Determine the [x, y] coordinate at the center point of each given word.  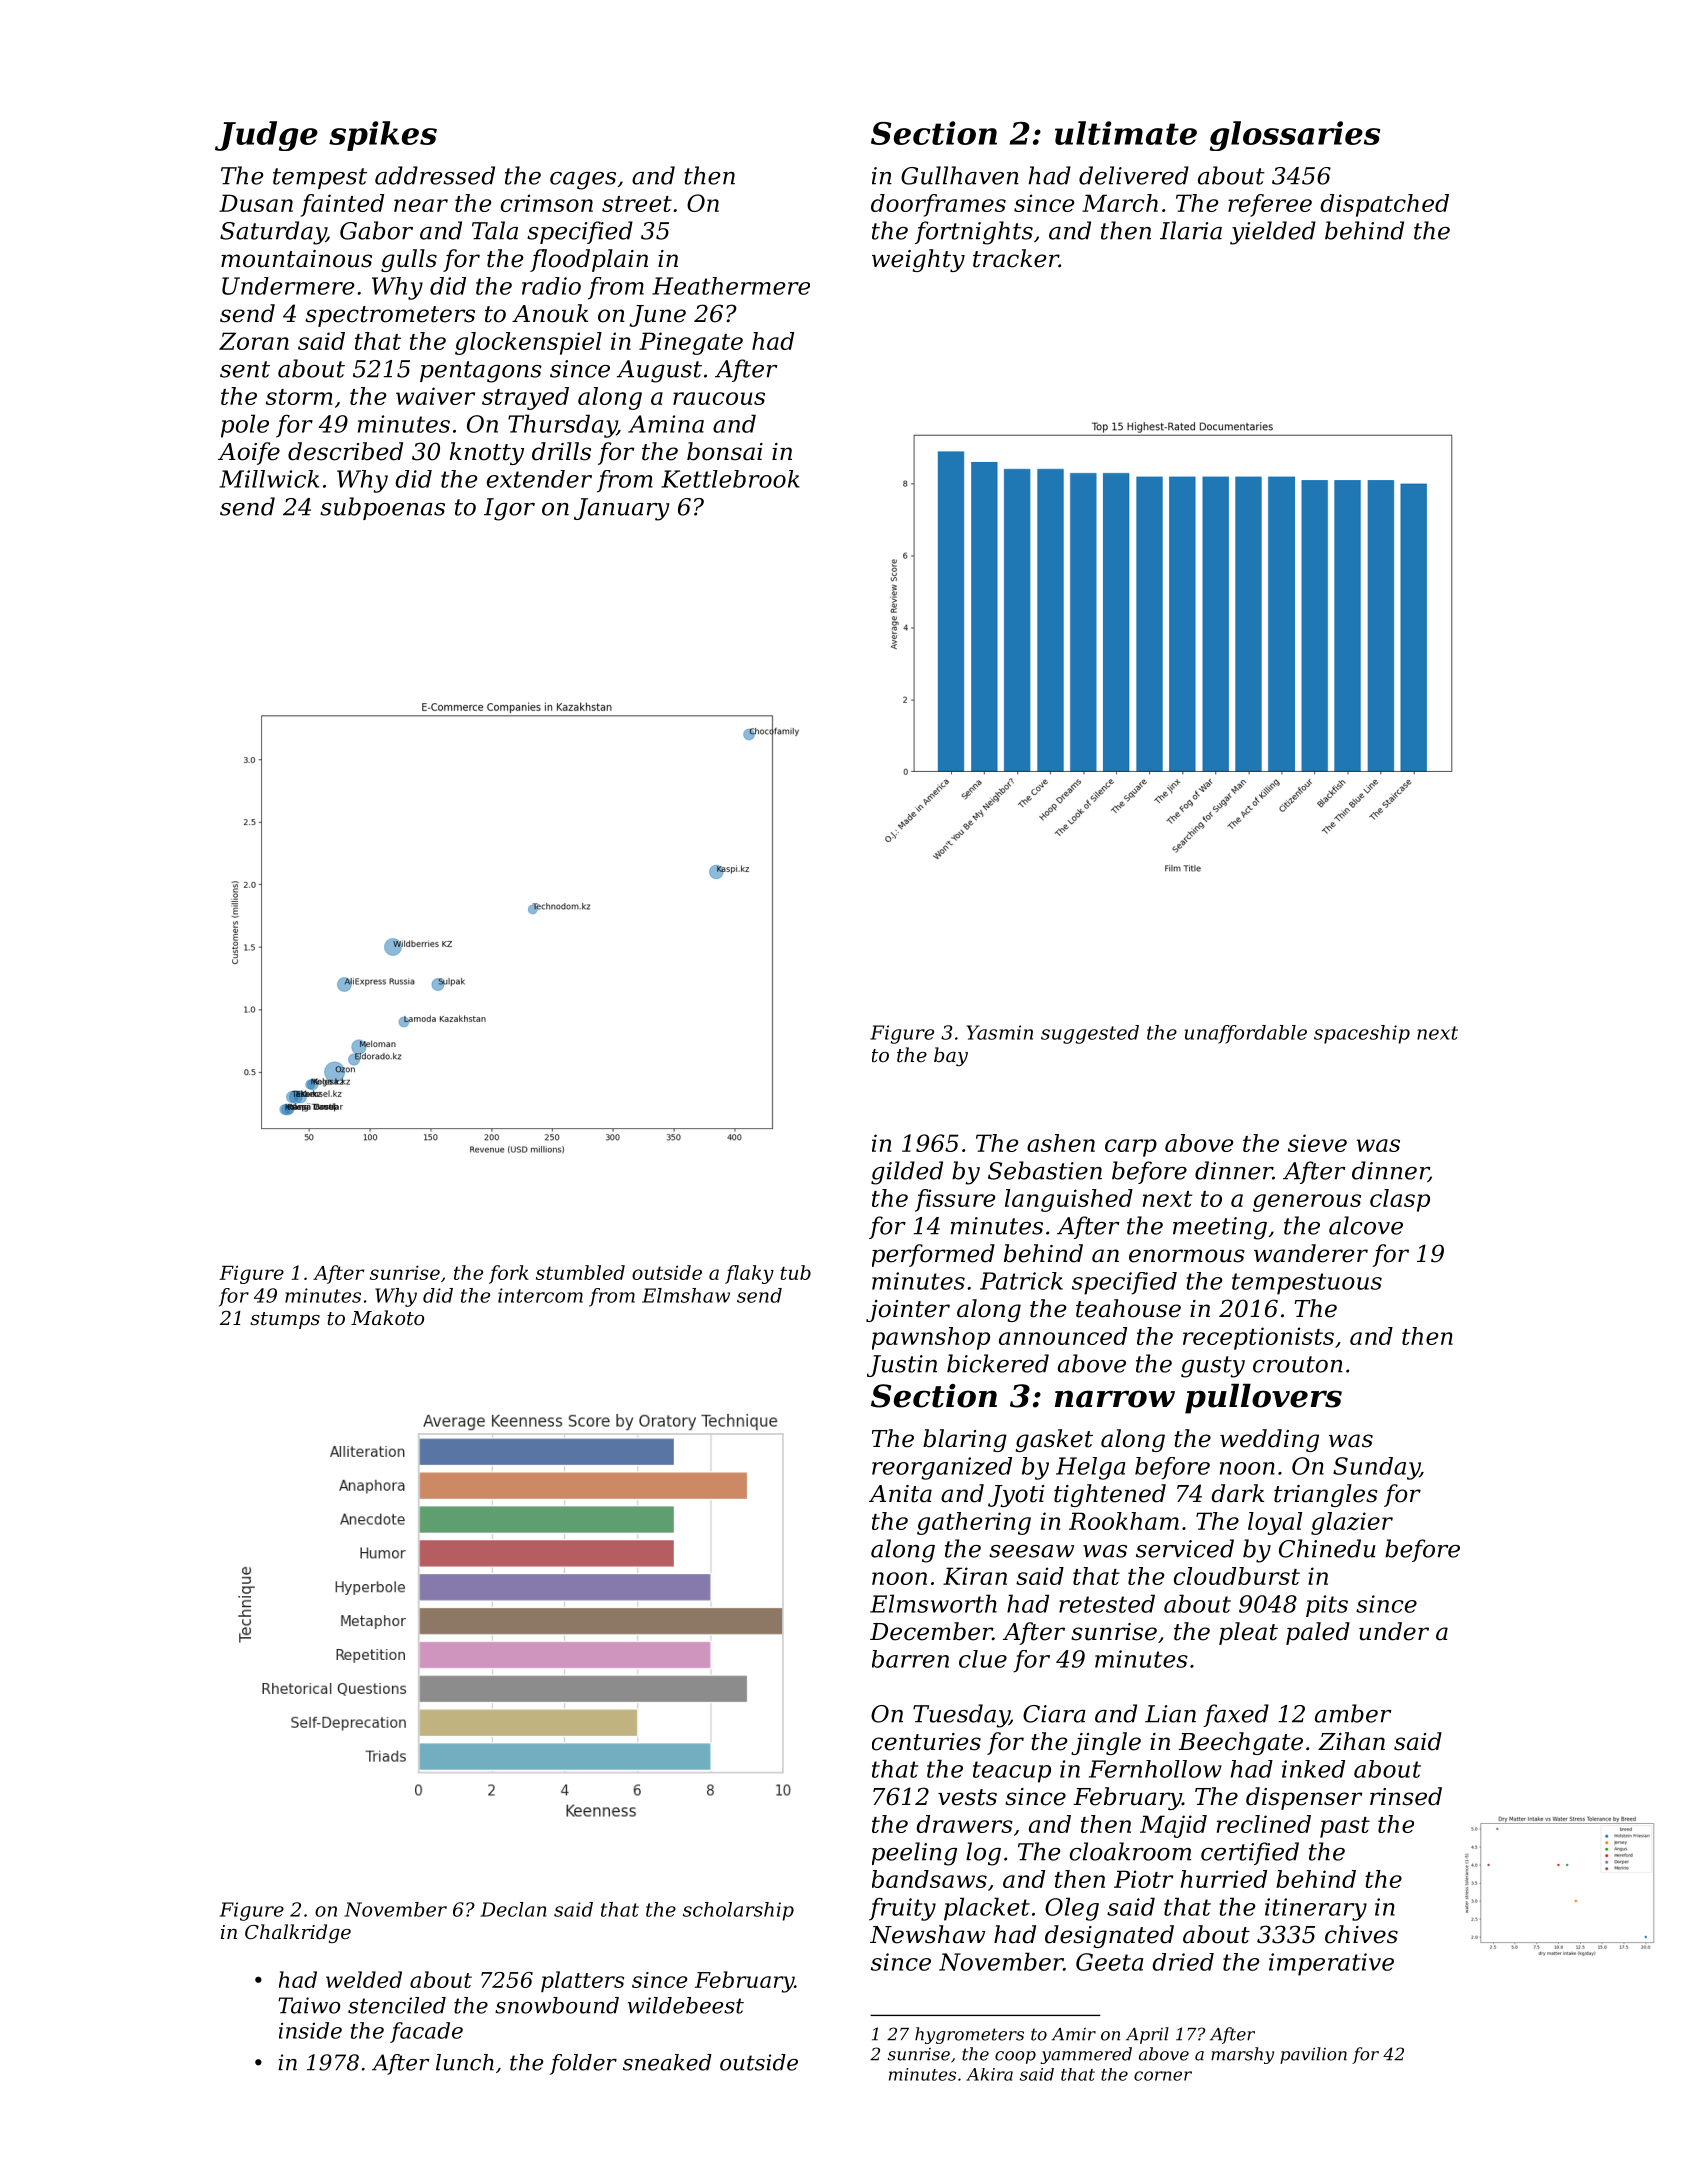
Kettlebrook [730, 479]
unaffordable [1246, 1034]
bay [951, 1057]
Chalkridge [298, 1933]
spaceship [1362, 1034]
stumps [285, 1320]
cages [583, 181]
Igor [509, 509]
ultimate [1126, 133]
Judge [266, 136]
